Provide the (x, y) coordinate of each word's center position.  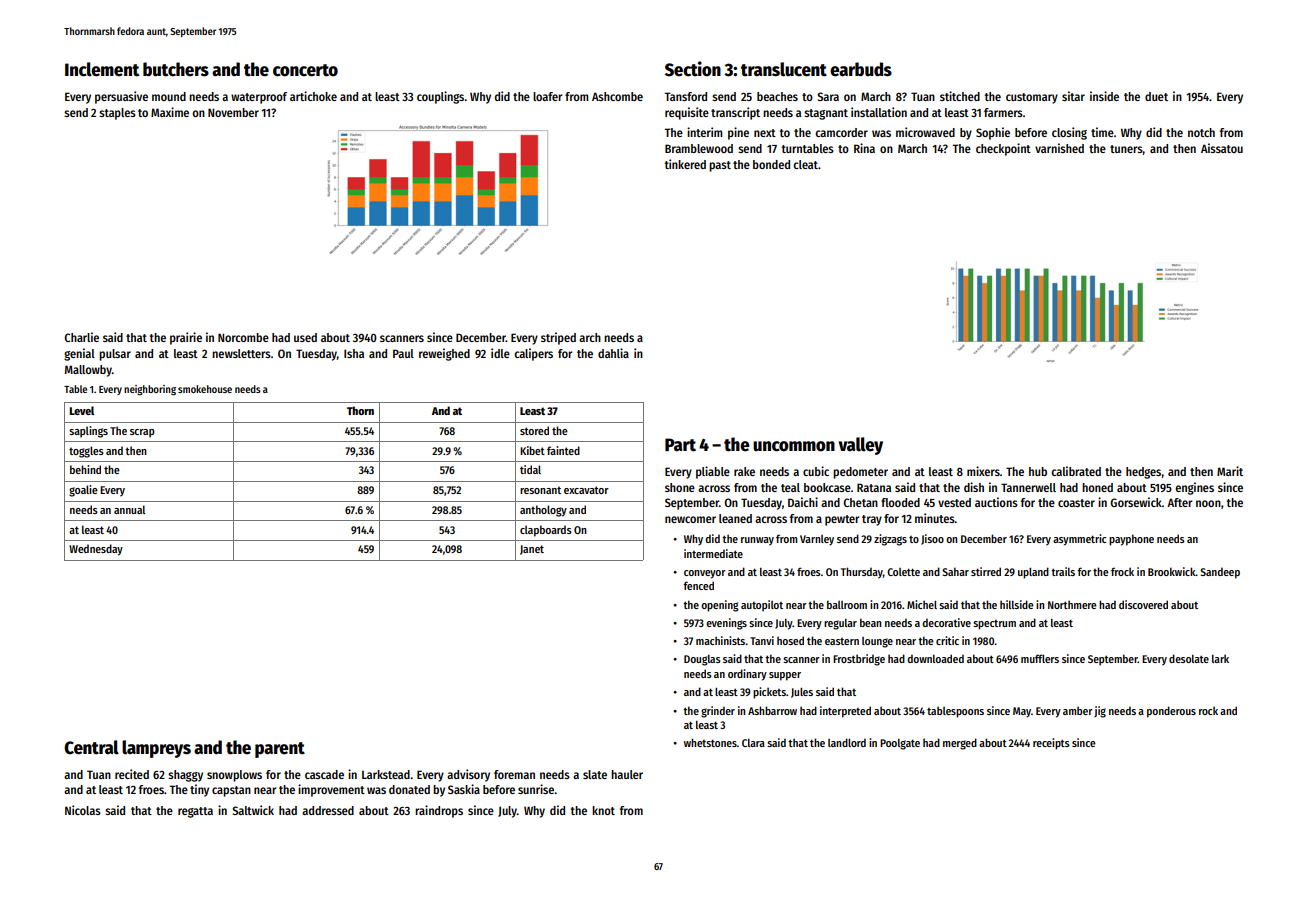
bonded (771, 164)
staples (117, 114)
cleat (805, 164)
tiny (199, 790)
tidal (530, 469)
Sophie (993, 133)
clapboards (546, 531)
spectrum (994, 625)
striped (558, 338)
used (305, 337)
